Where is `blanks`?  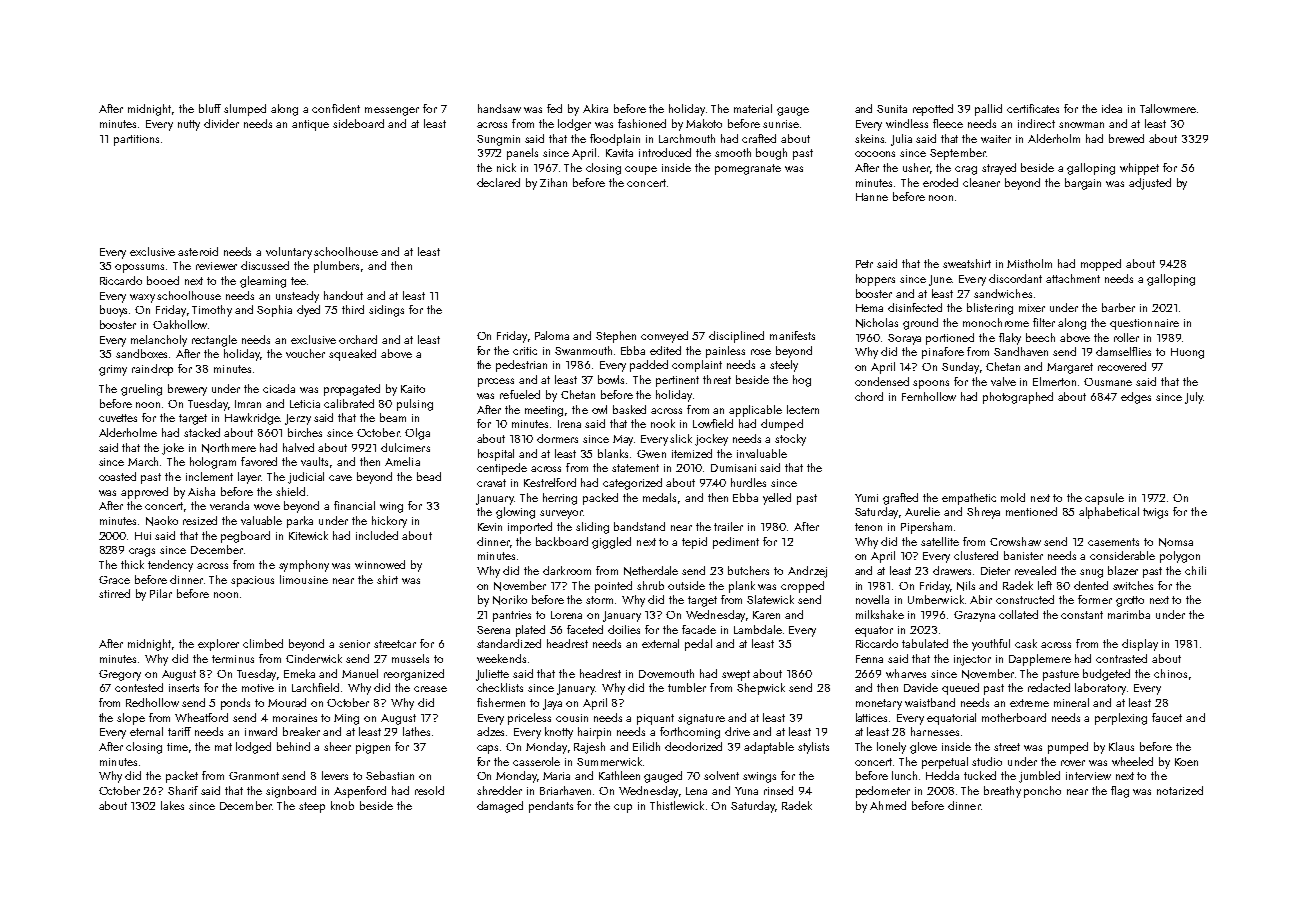
blanks is located at coordinates (613, 453).
